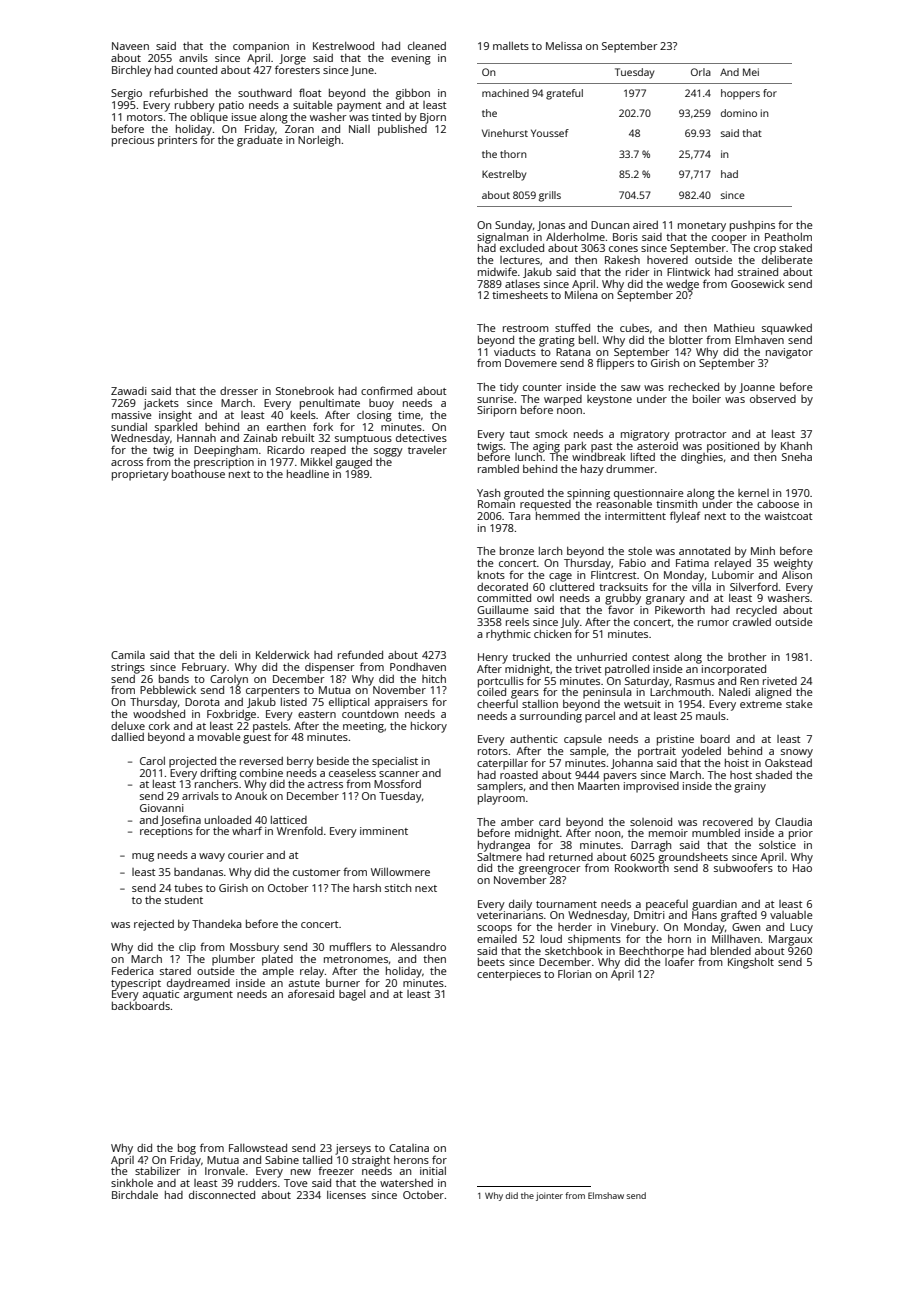 Image resolution: width=924 pixels, height=1308 pixels. What do you see at coordinates (130, 46) in the page?
I see `Naveen` at bounding box center [130, 46].
